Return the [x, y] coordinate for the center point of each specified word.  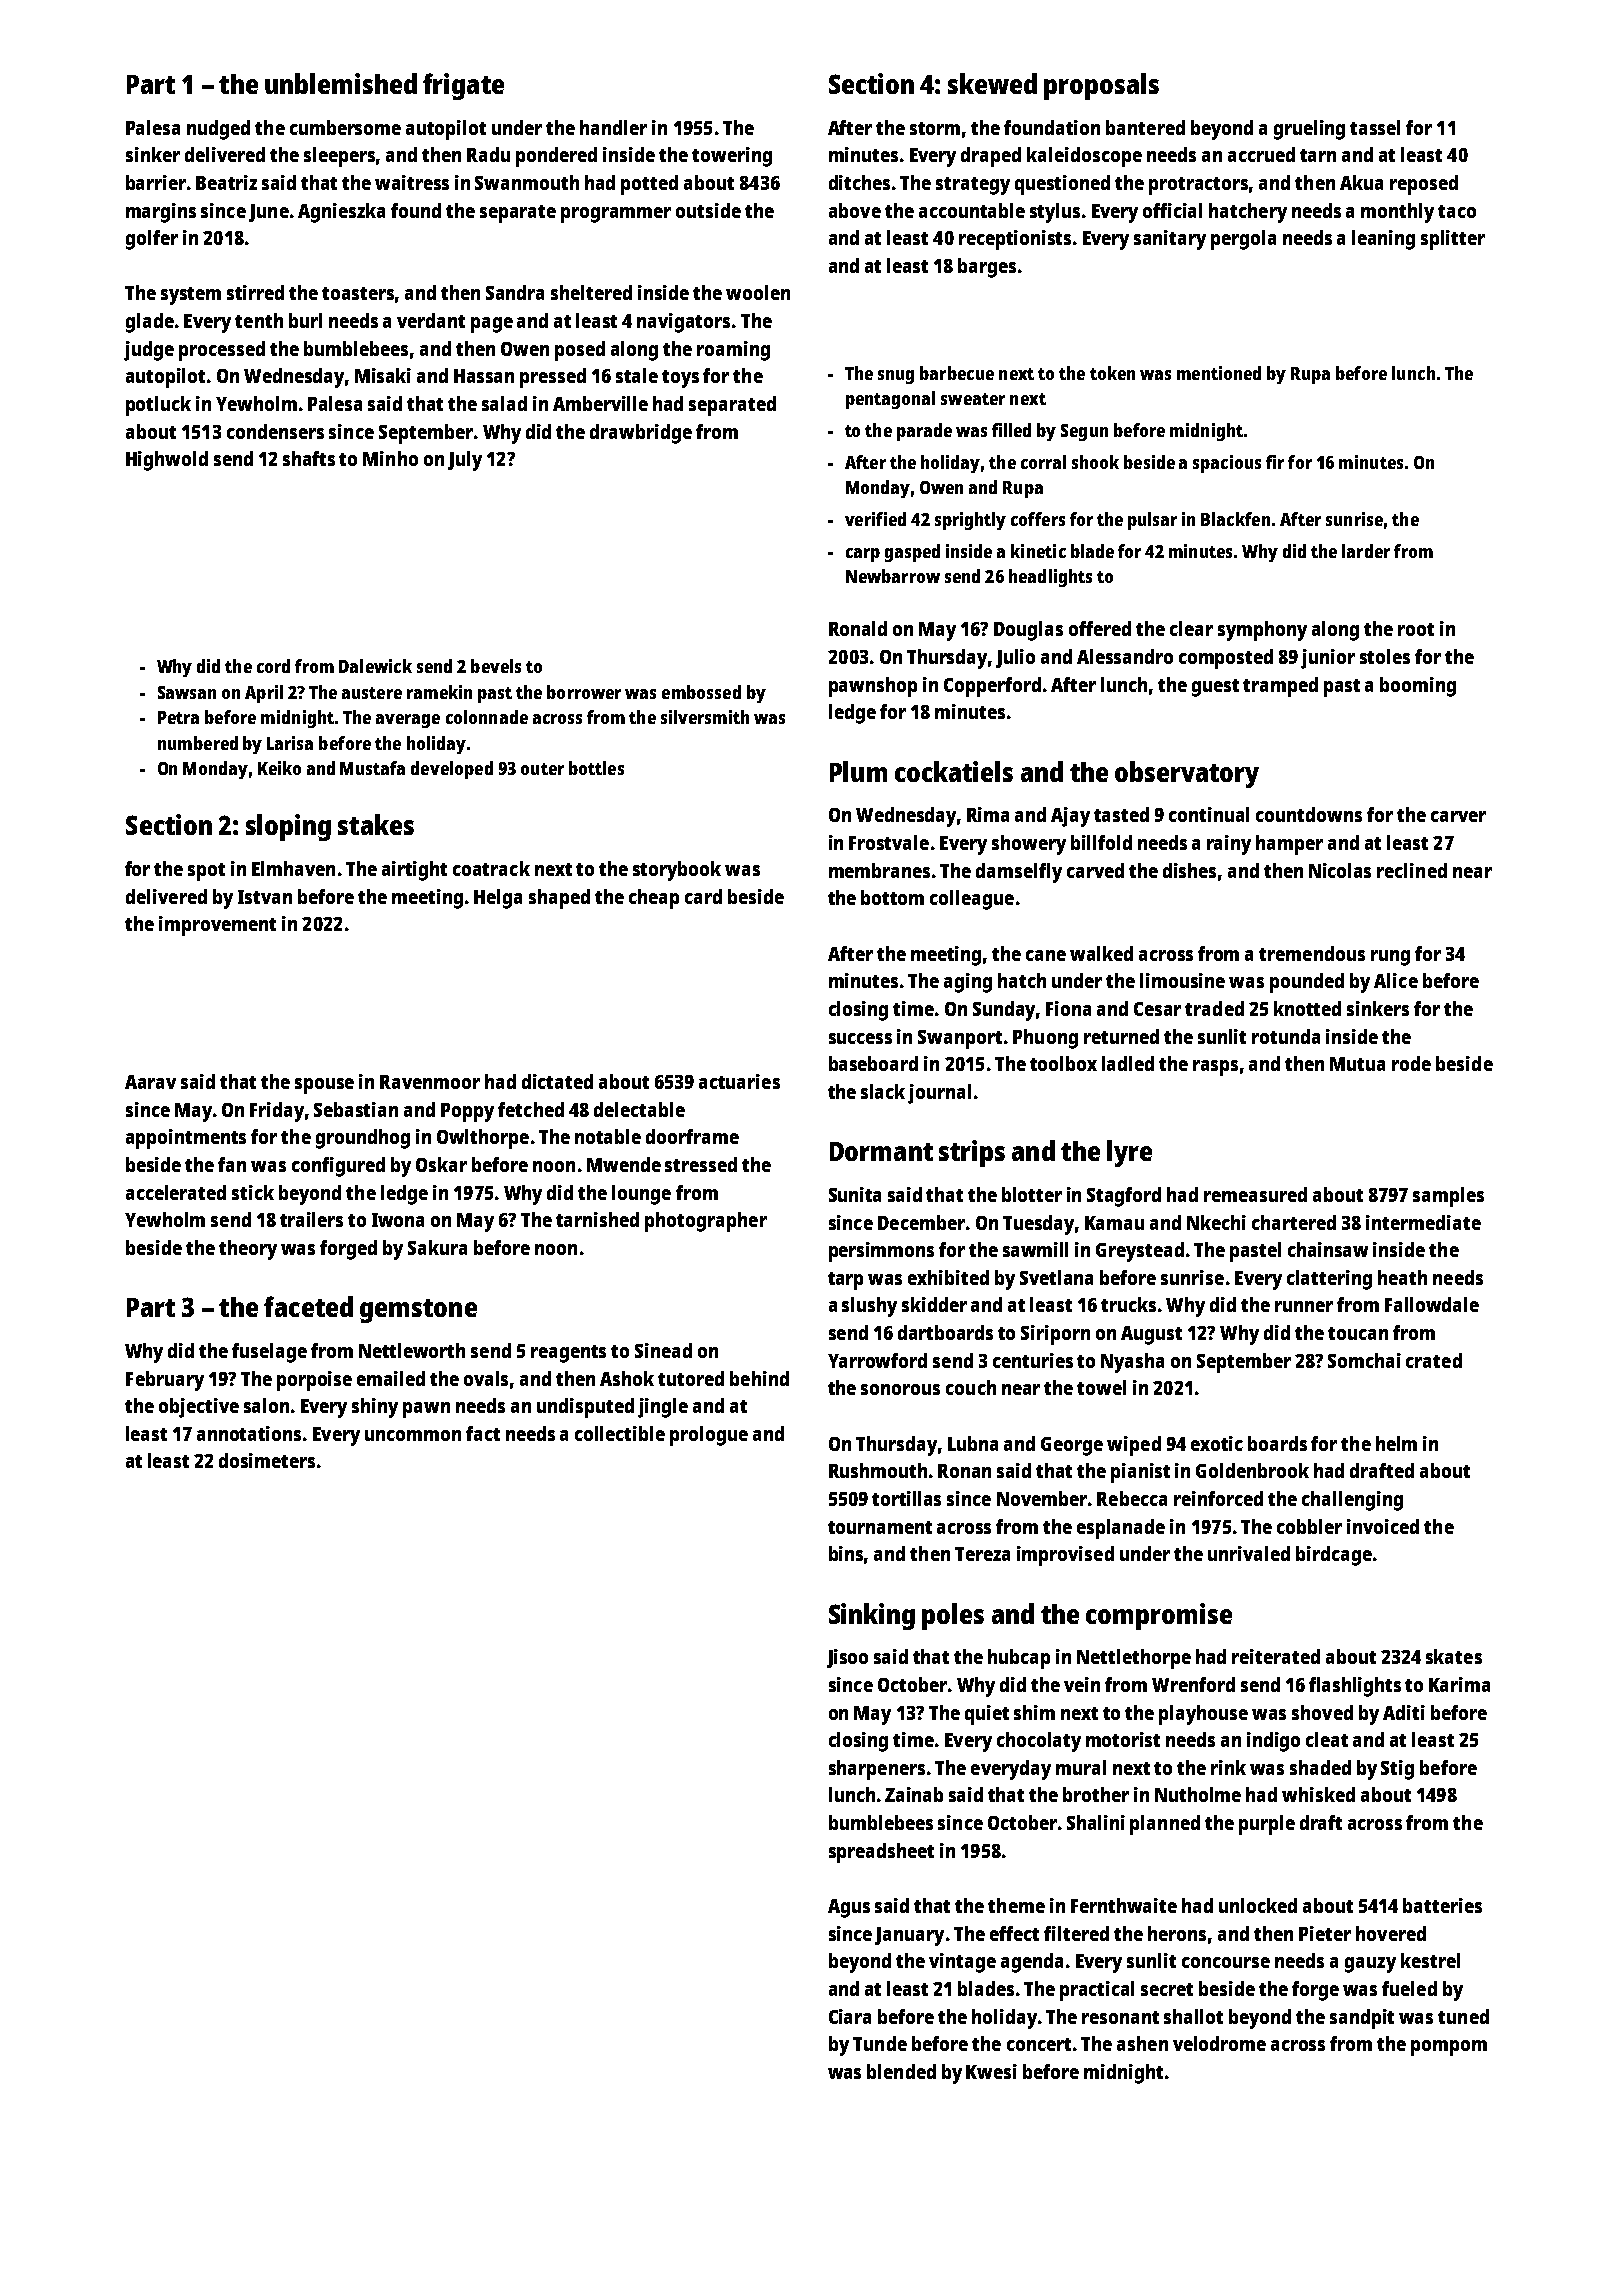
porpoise [314, 1381]
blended [901, 2071]
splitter [1453, 240]
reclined [1412, 870]
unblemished [341, 83]
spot [206, 872]
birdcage [1334, 1556]
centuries [1033, 1360]
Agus [849, 1908]
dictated [557, 1081]
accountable [972, 210]
